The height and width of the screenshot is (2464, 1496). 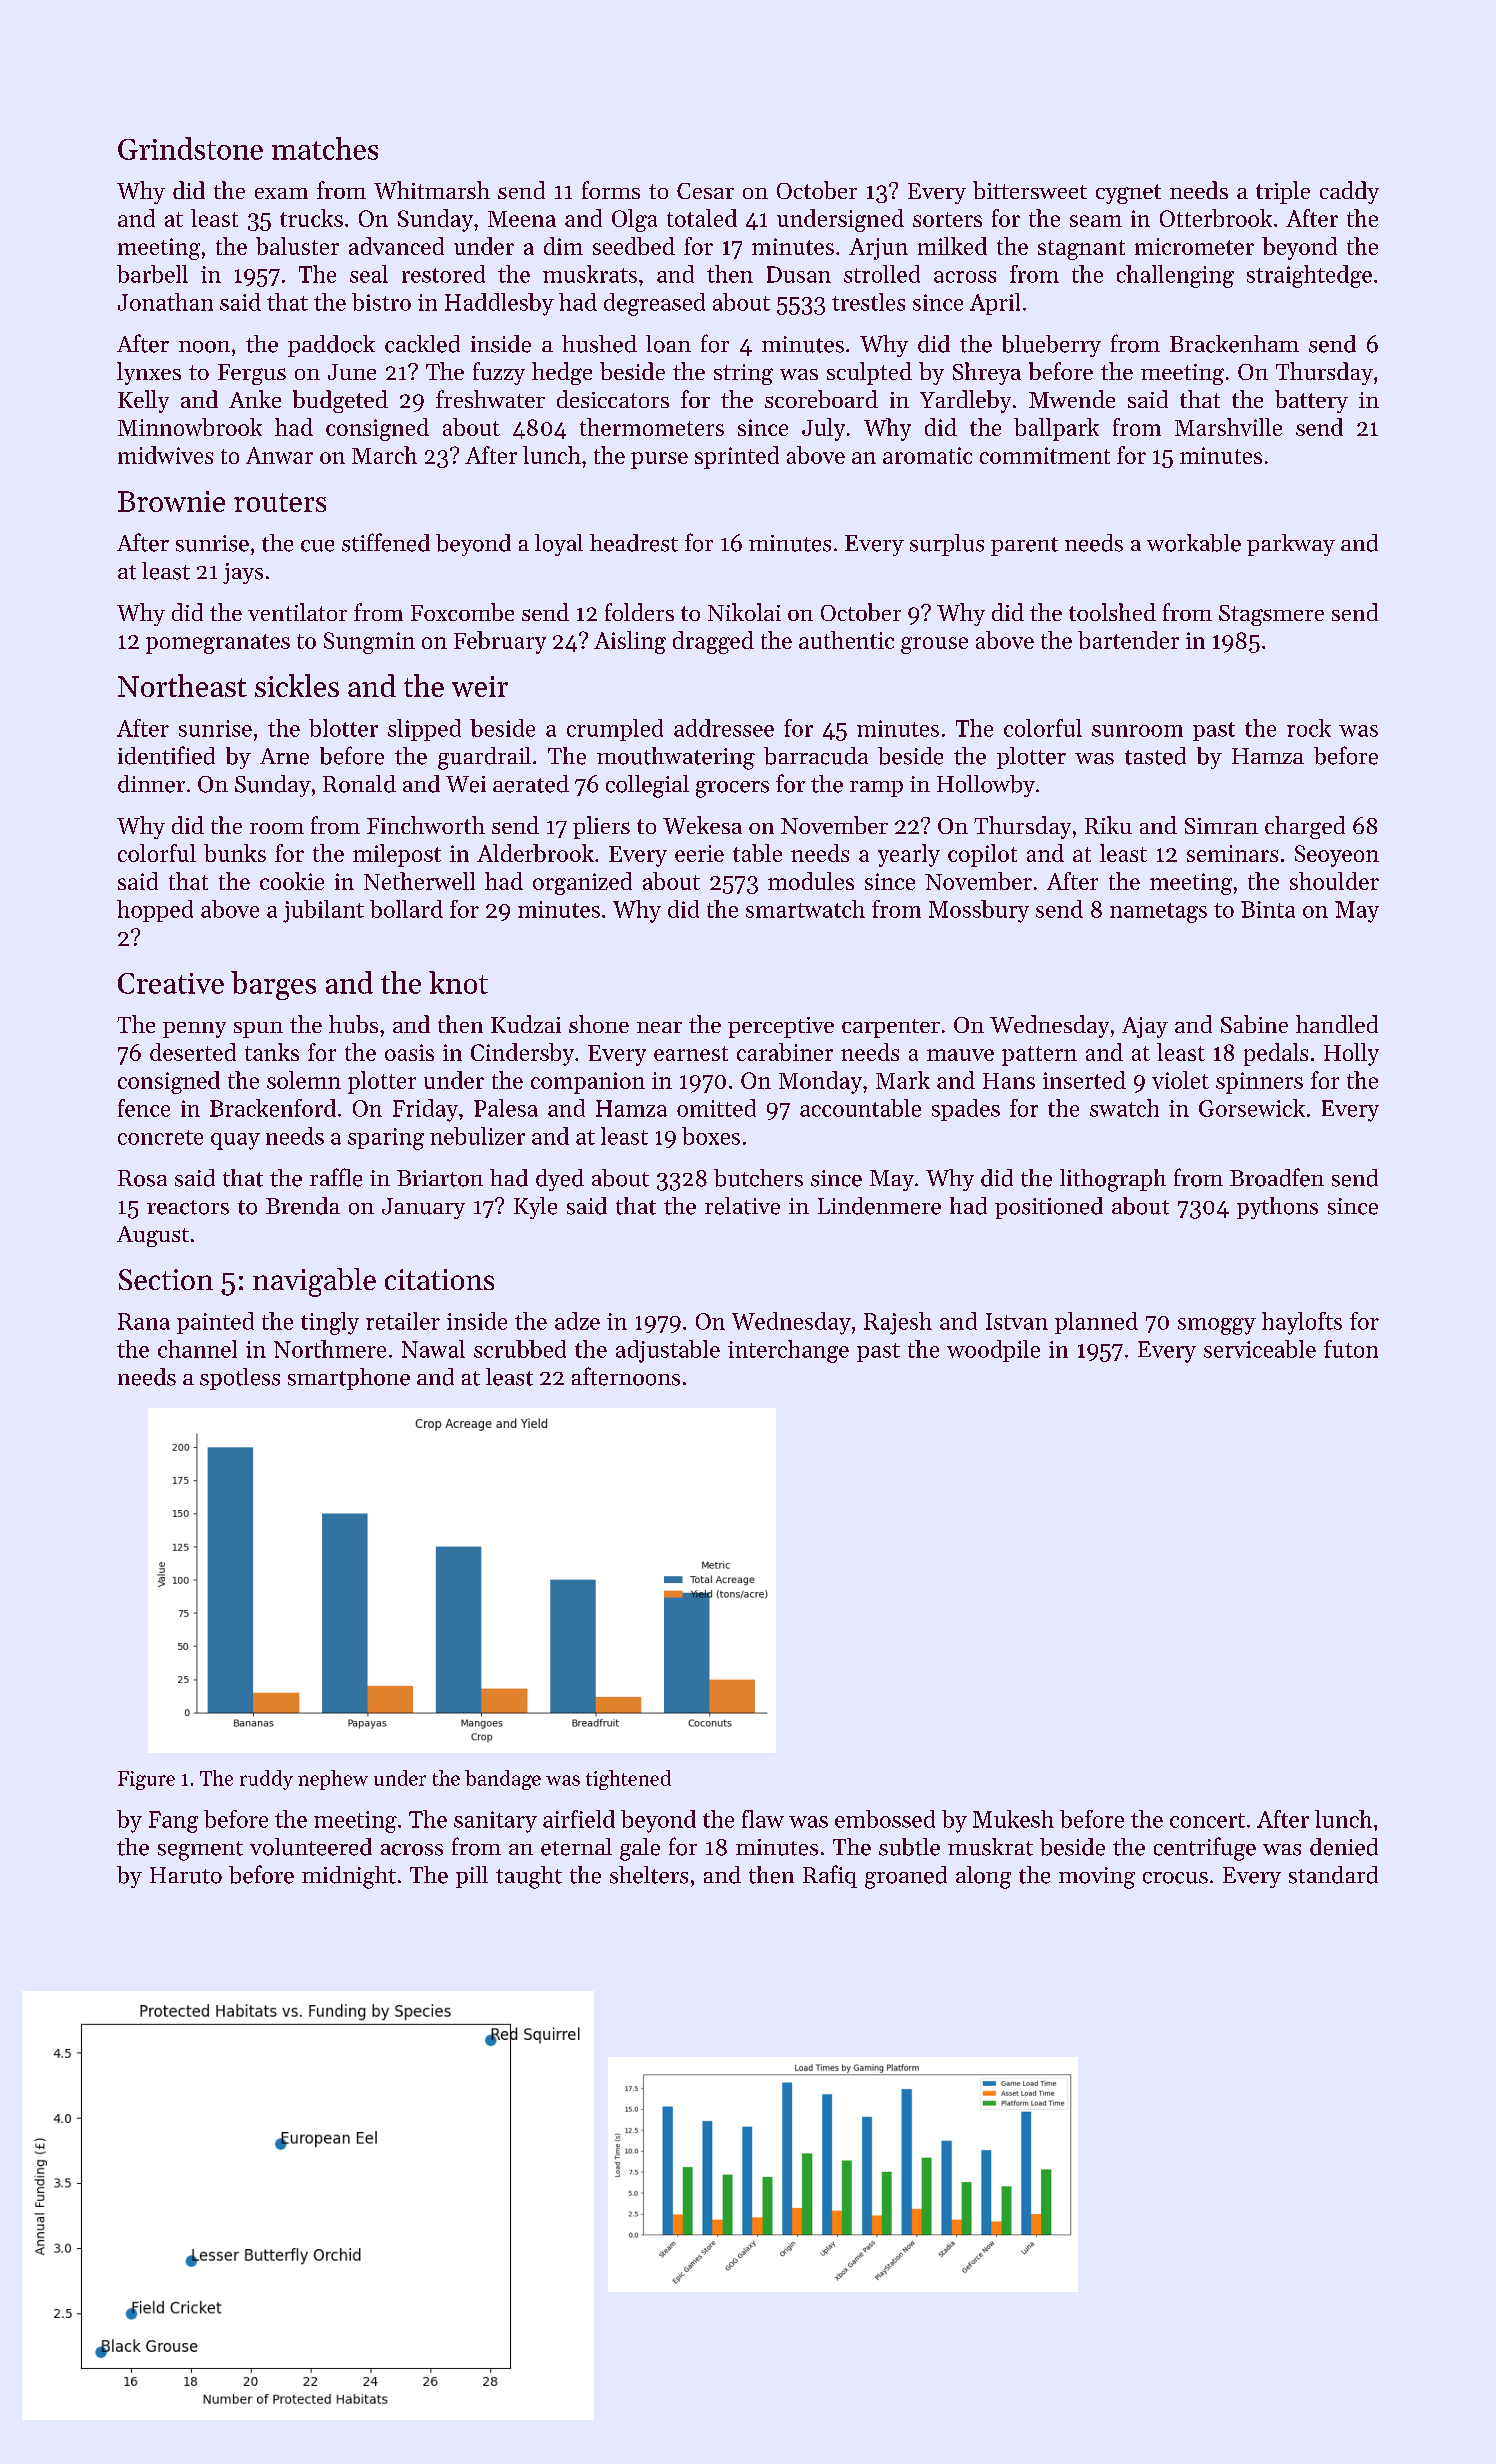 What do you see at coordinates (503, 1780) in the screenshot?
I see `bandage` at bounding box center [503, 1780].
